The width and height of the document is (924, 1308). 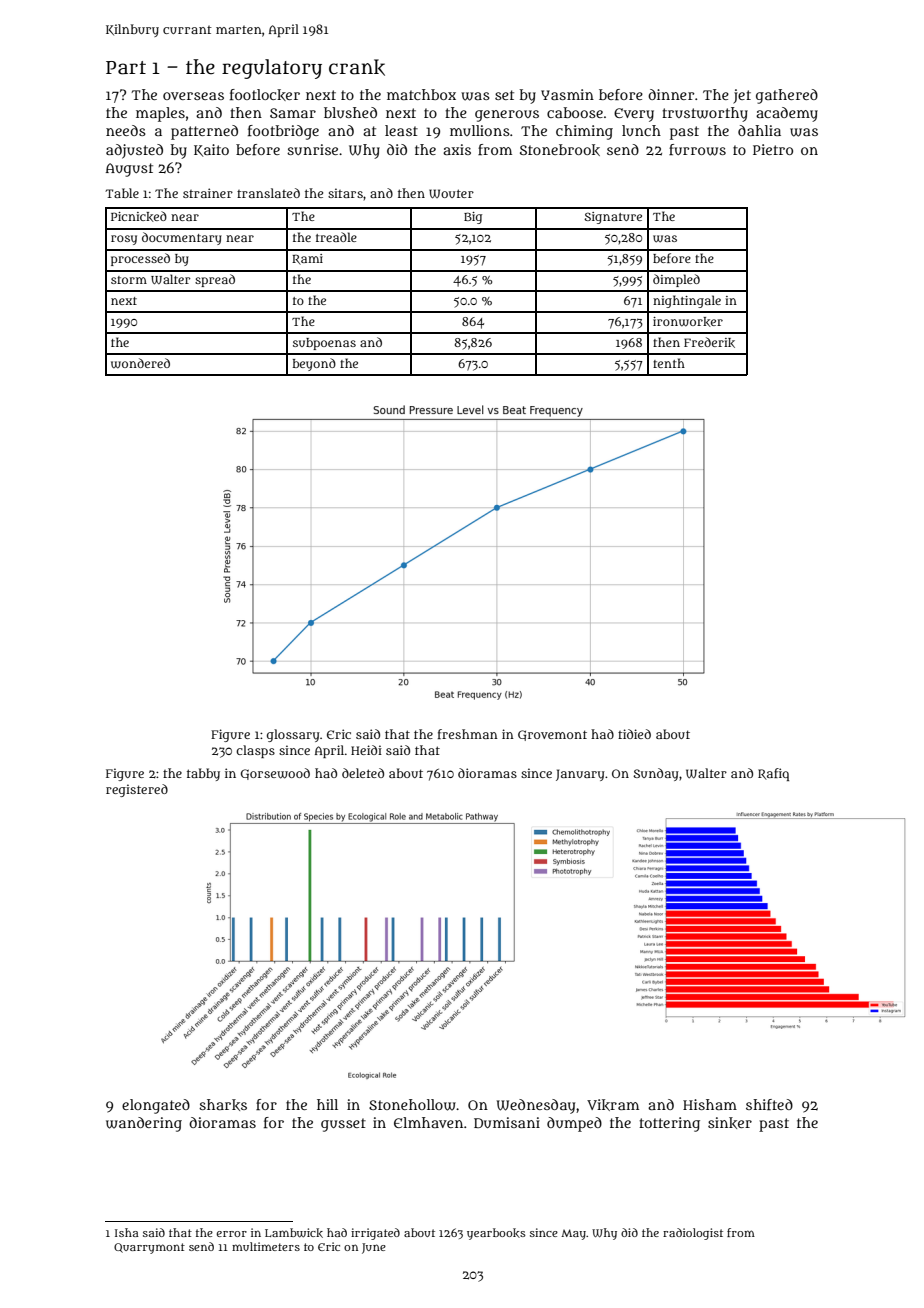 What do you see at coordinates (140, 363) in the document?
I see `wondered` at bounding box center [140, 363].
